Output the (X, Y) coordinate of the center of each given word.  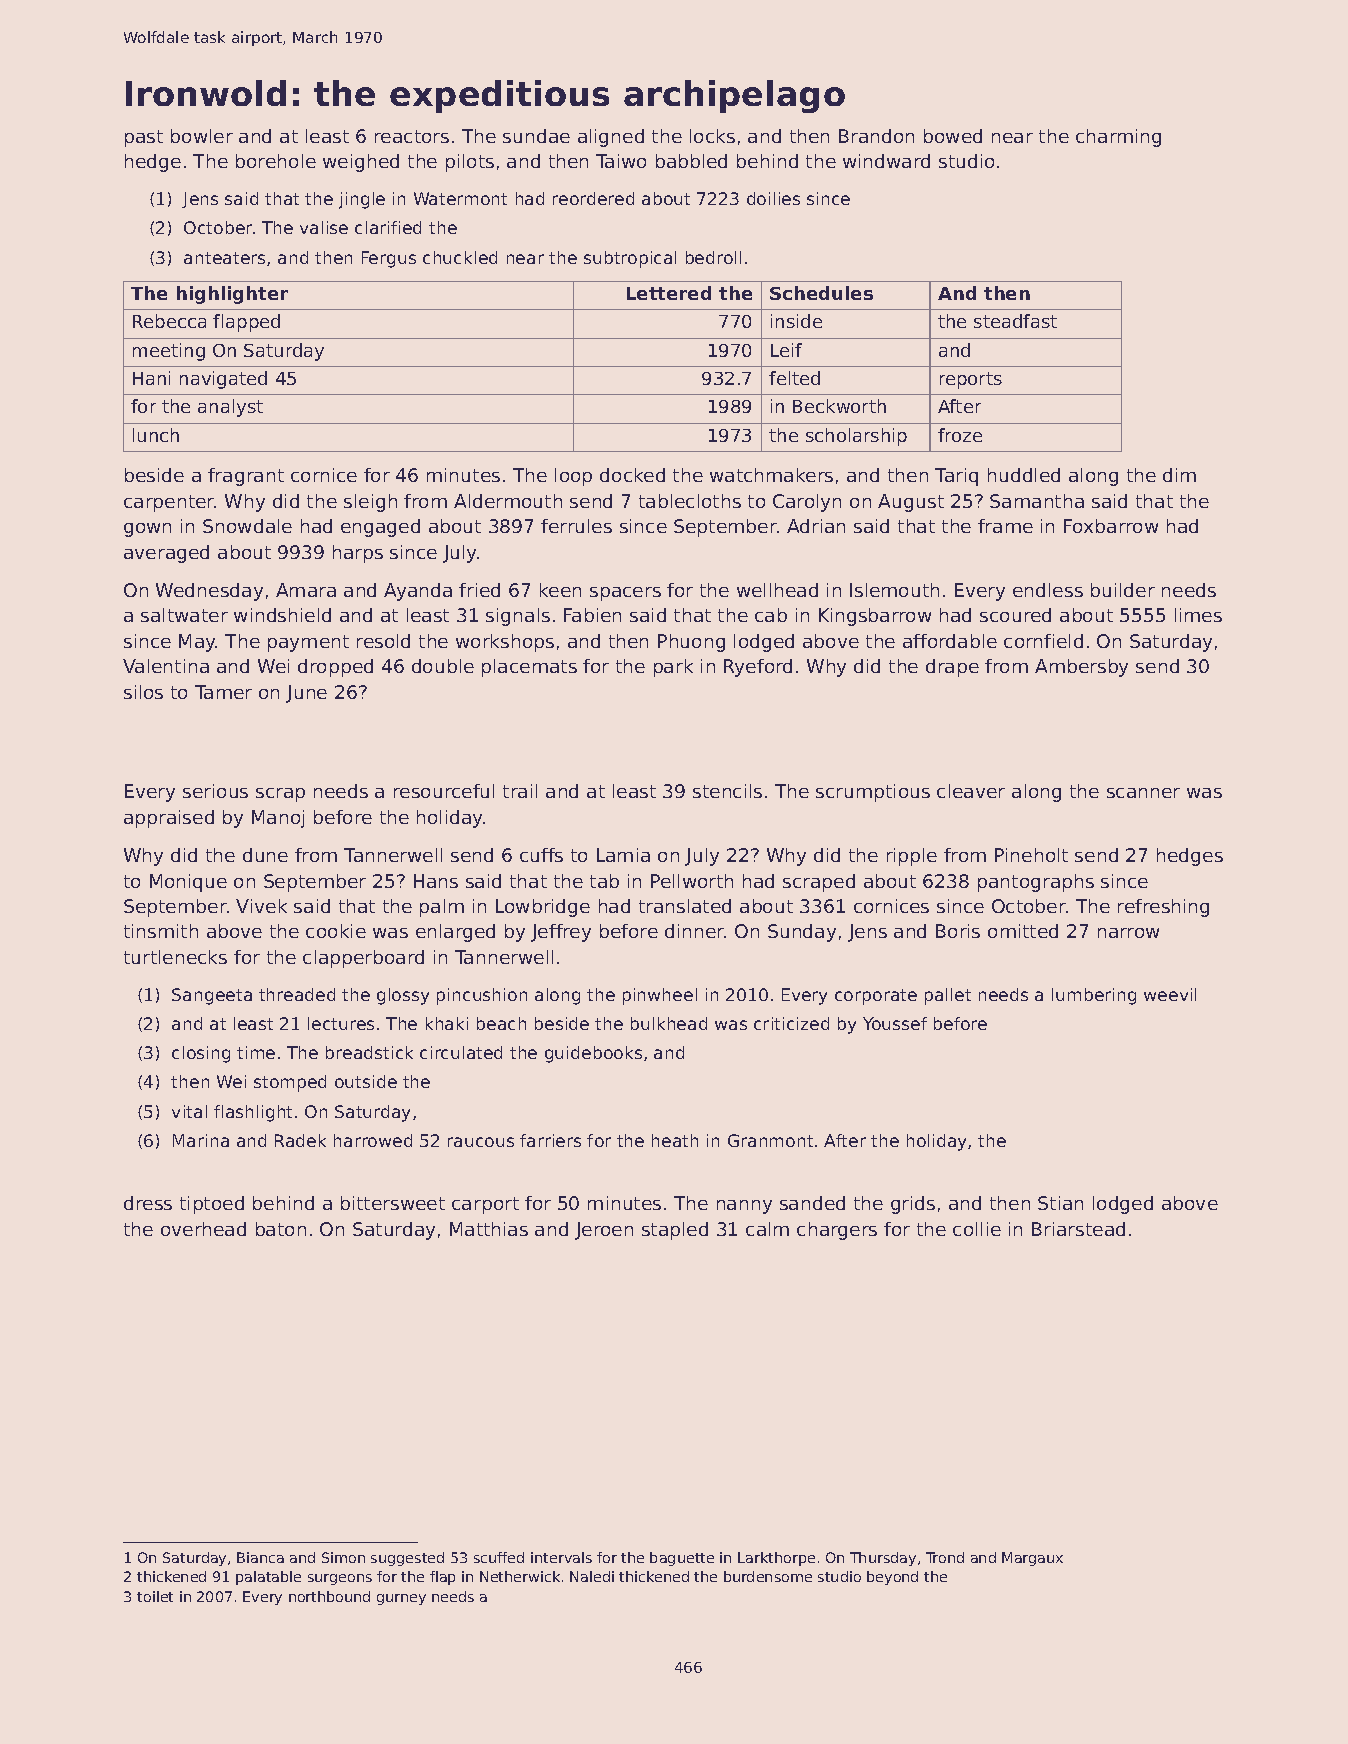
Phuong (691, 643)
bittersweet (393, 1203)
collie (977, 1229)
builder (1123, 590)
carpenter (169, 503)
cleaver (971, 791)
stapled (675, 1231)
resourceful (444, 791)
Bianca (260, 1557)
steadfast (1015, 321)
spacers (625, 594)
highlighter (232, 295)
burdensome (768, 1576)
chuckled (460, 257)
